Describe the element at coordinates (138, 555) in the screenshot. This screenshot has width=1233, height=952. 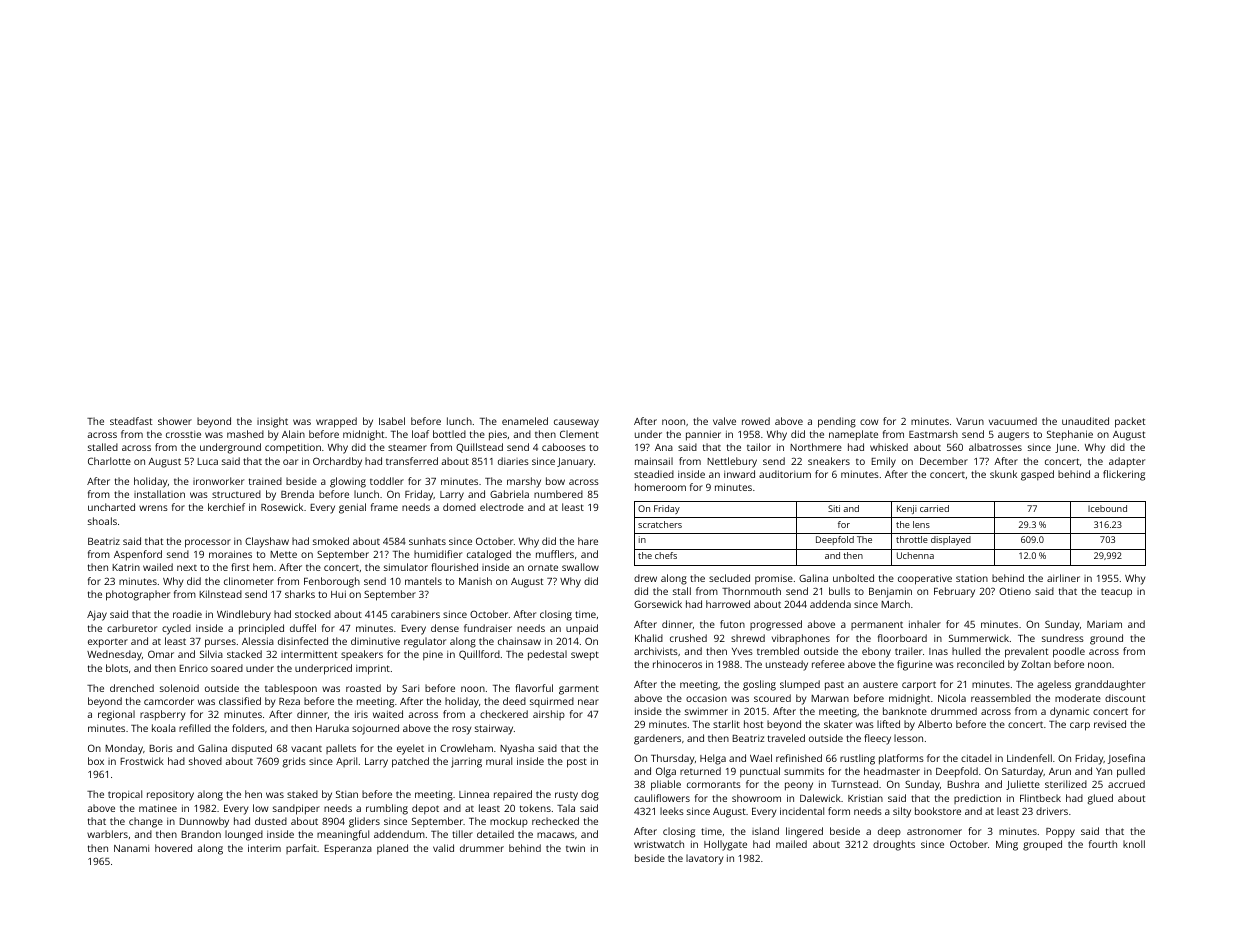
I see `Aspenford` at that location.
